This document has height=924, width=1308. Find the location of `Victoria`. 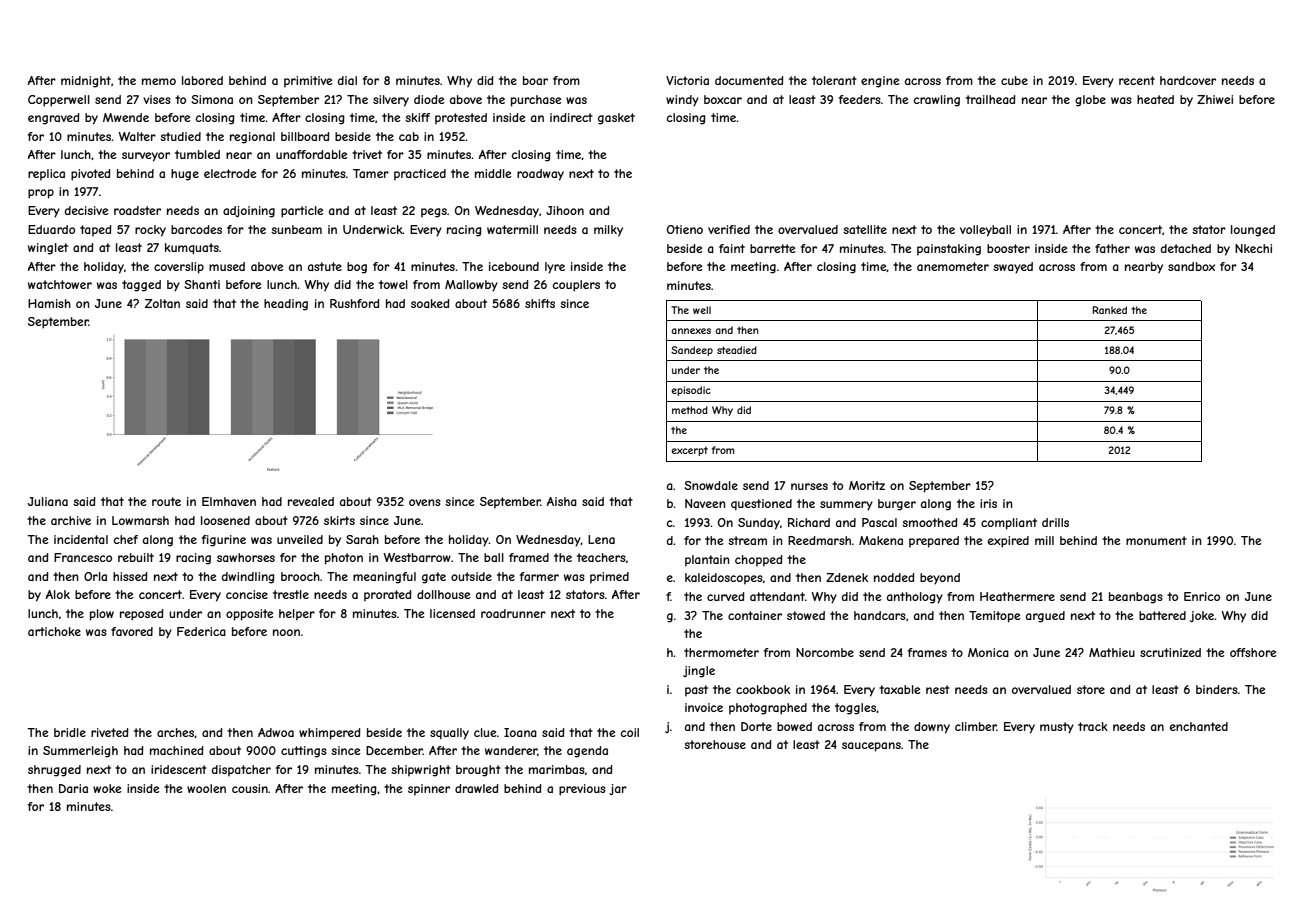

Victoria is located at coordinates (687, 80).
